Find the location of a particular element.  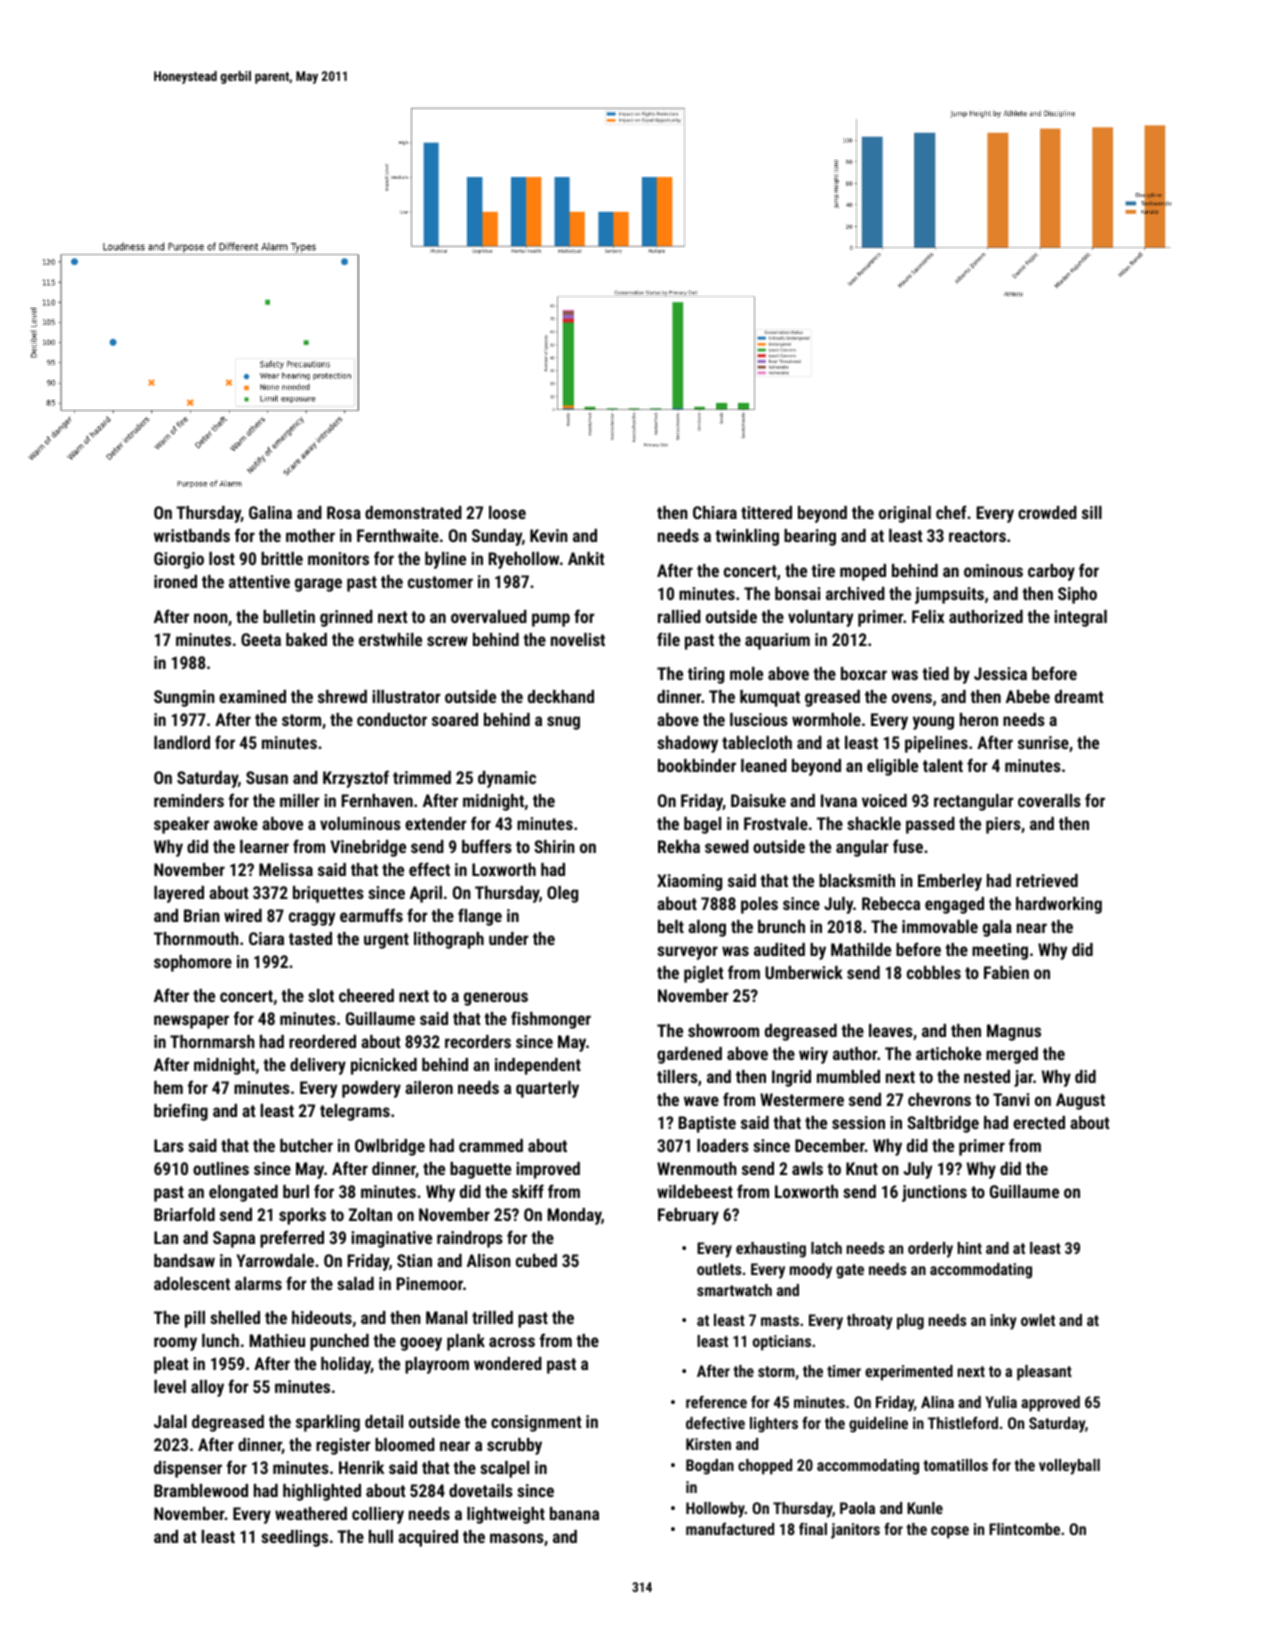

erected is located at coordinates (1039, 1122).
